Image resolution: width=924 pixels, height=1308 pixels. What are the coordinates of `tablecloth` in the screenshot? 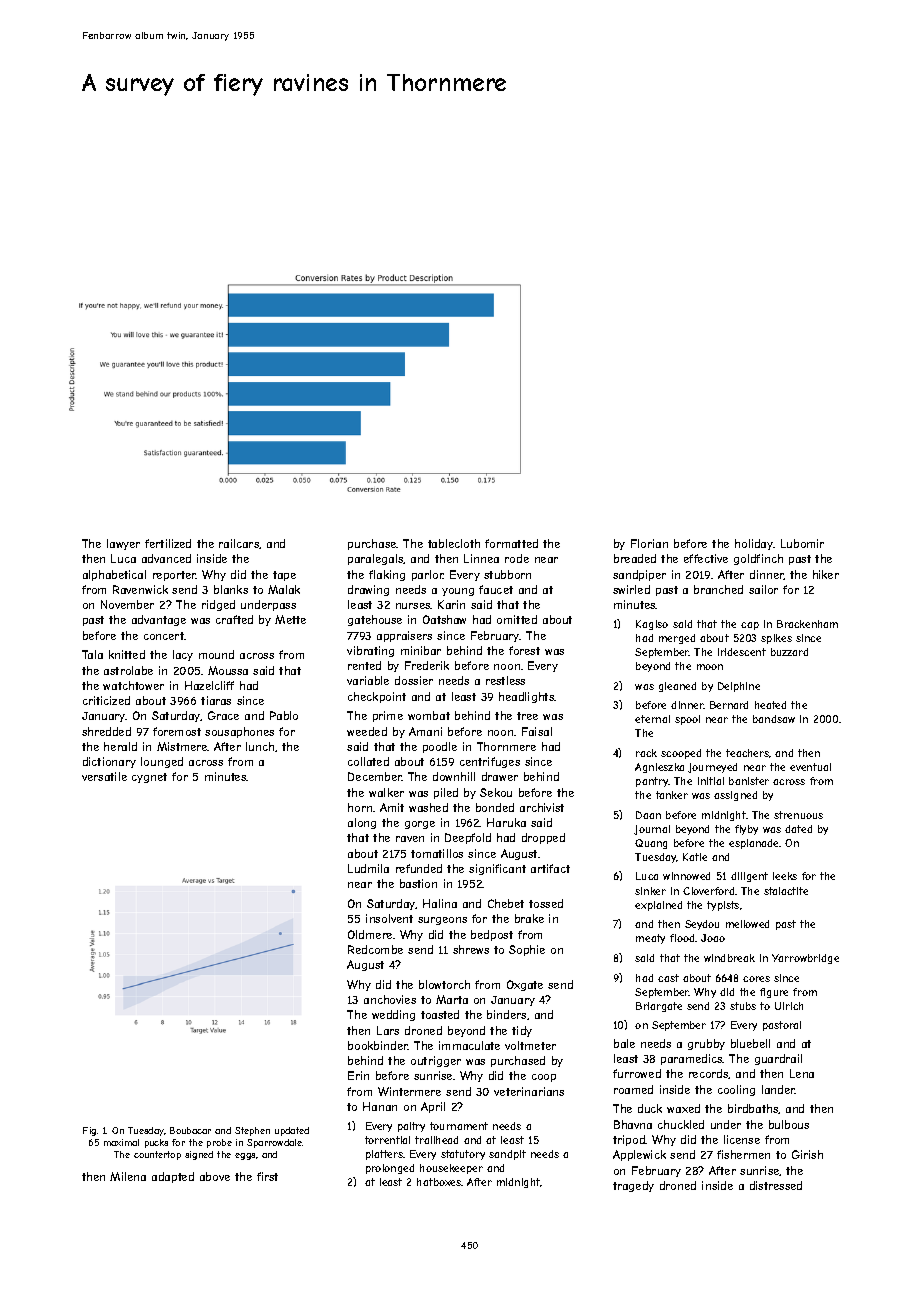 It's located at (454, 543).
